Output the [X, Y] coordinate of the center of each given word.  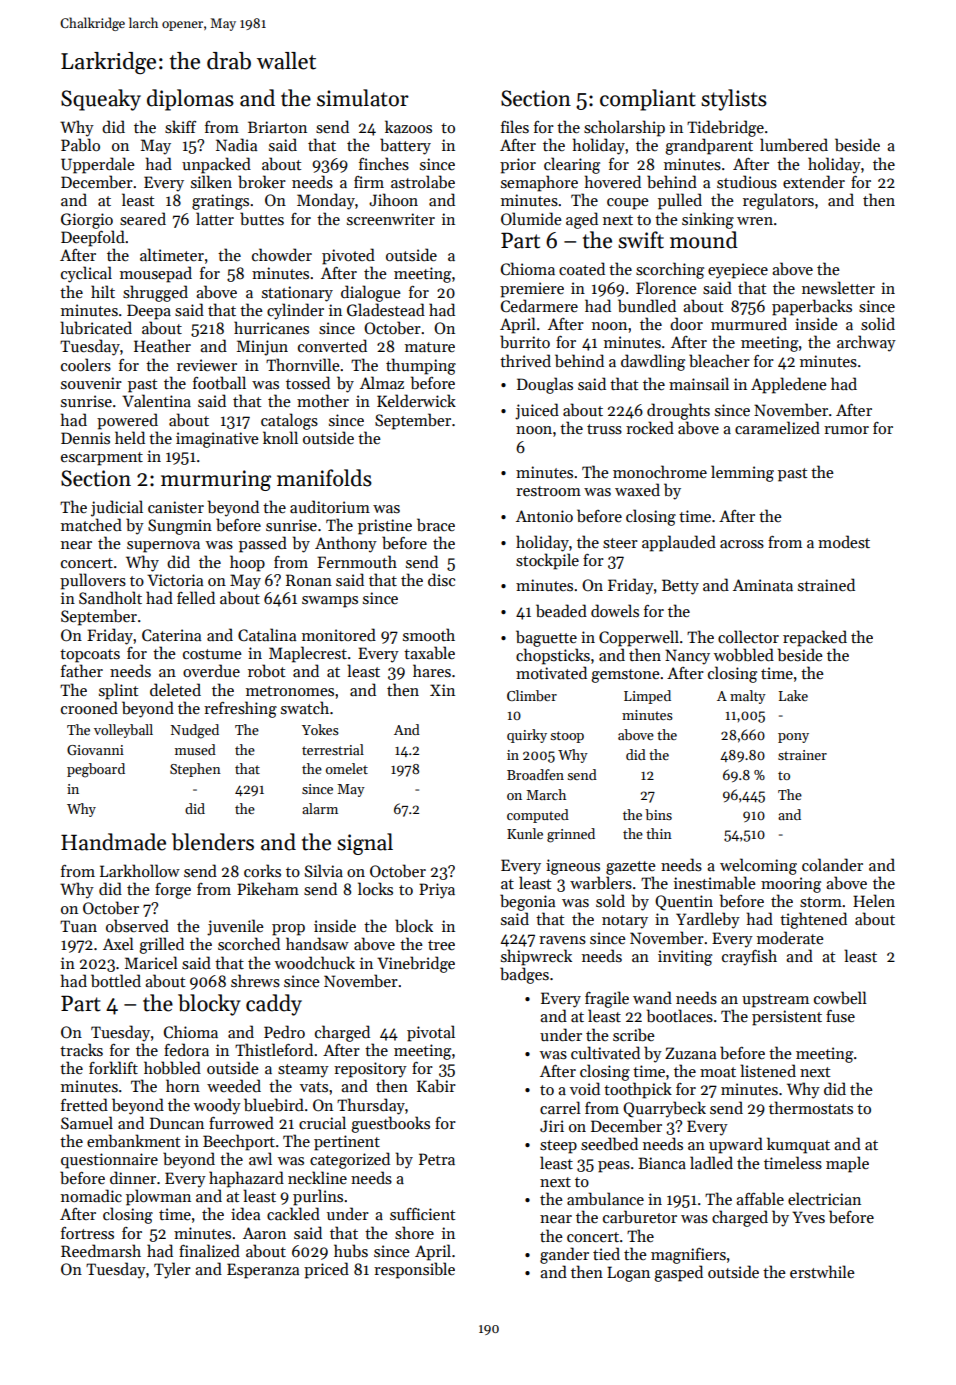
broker [262, 181]
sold [610, 900]
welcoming [758, 866]
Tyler [172, 1270]
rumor [846, 430]
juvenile [235, 927]
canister [176, 507]
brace [436, 525]
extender [814, 181]
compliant [648, 100]
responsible [414, 1270]
